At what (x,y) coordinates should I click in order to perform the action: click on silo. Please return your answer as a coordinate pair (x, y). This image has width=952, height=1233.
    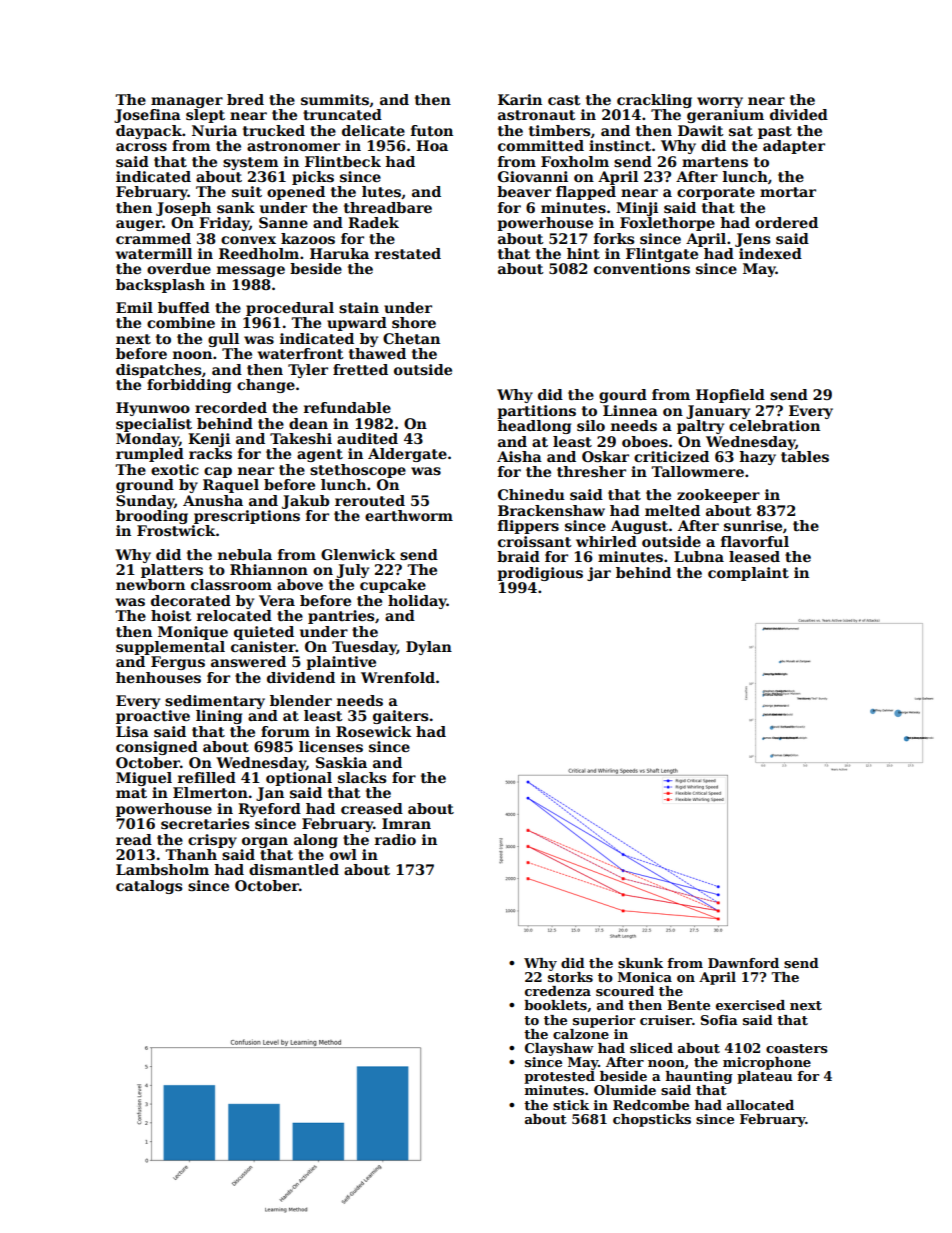
    Looking at the image, I should click on (591, 425).
